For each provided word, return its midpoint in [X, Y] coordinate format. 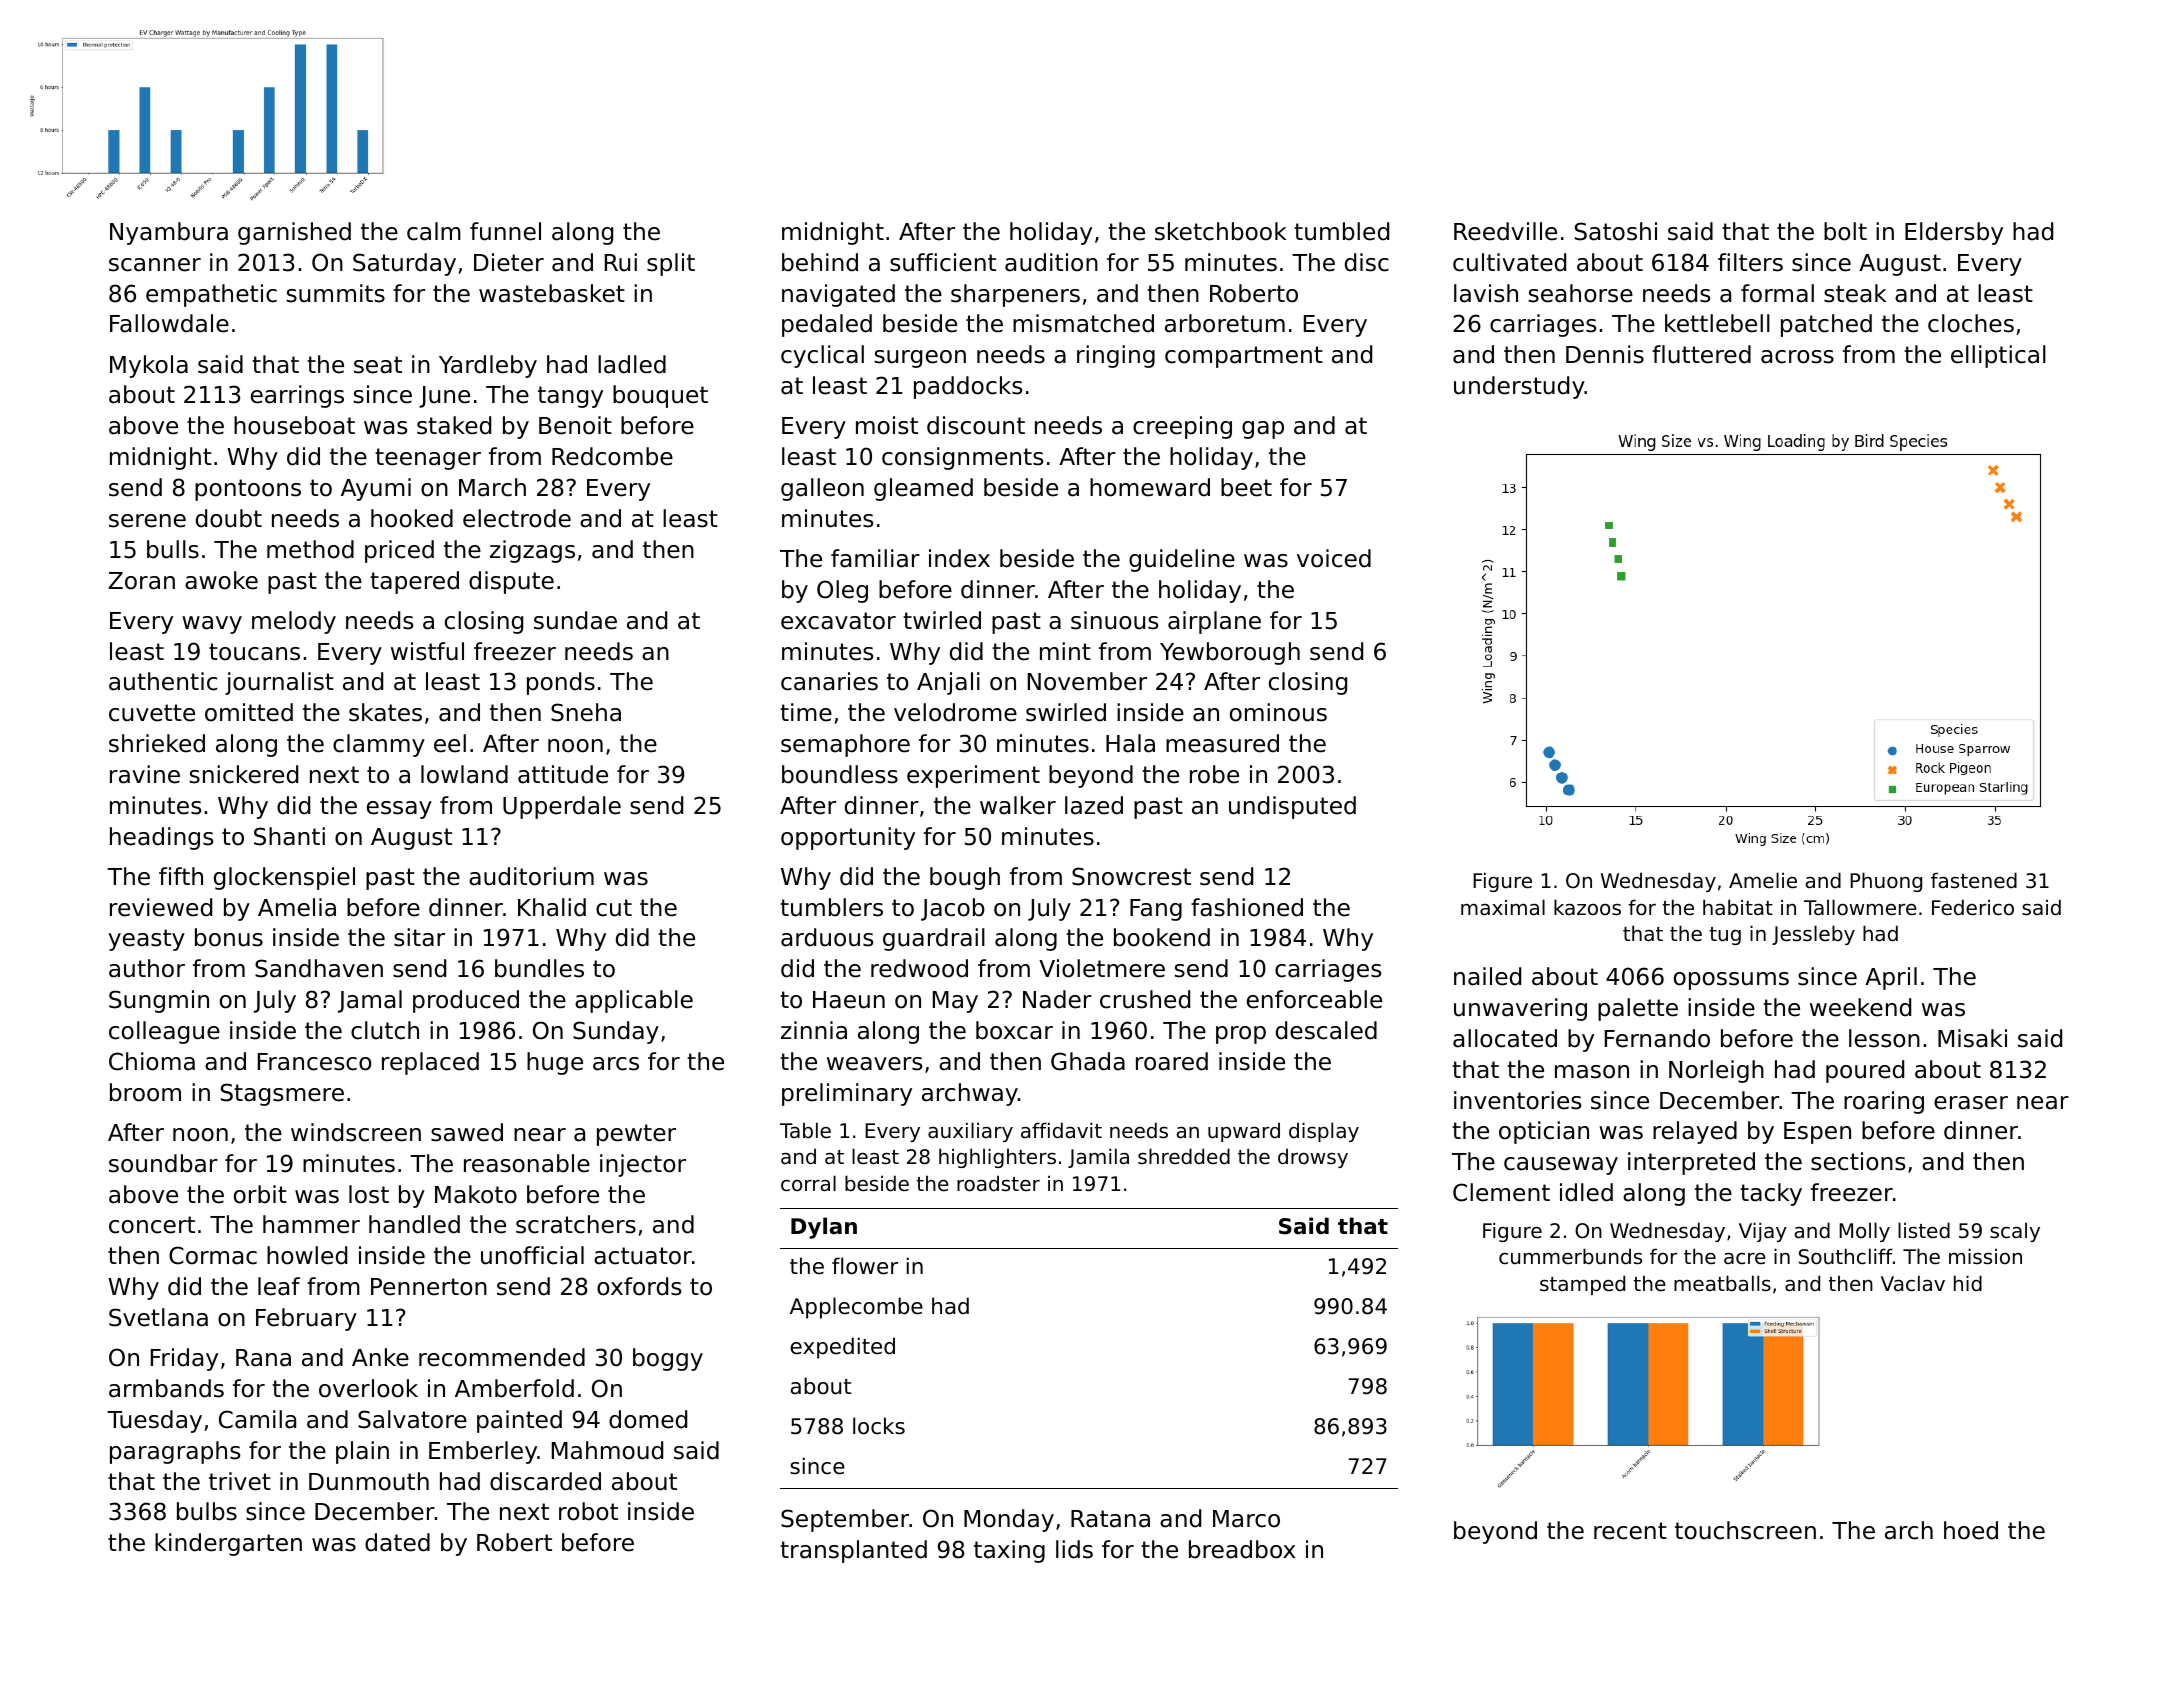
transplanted [853, 1551]
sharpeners [1015, 295]
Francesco [314, 1062]
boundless [840, 774]
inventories [1517, 1100]
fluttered [1701, 354]
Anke [380, 1357]
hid [1968, 1283]
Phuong [1886, 882]
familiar [875, 558]
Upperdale [562, 807]
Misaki [1972, 1038]
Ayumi [376, 489]
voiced [1334, 558]
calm [434, 231]
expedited [842, 1348]
